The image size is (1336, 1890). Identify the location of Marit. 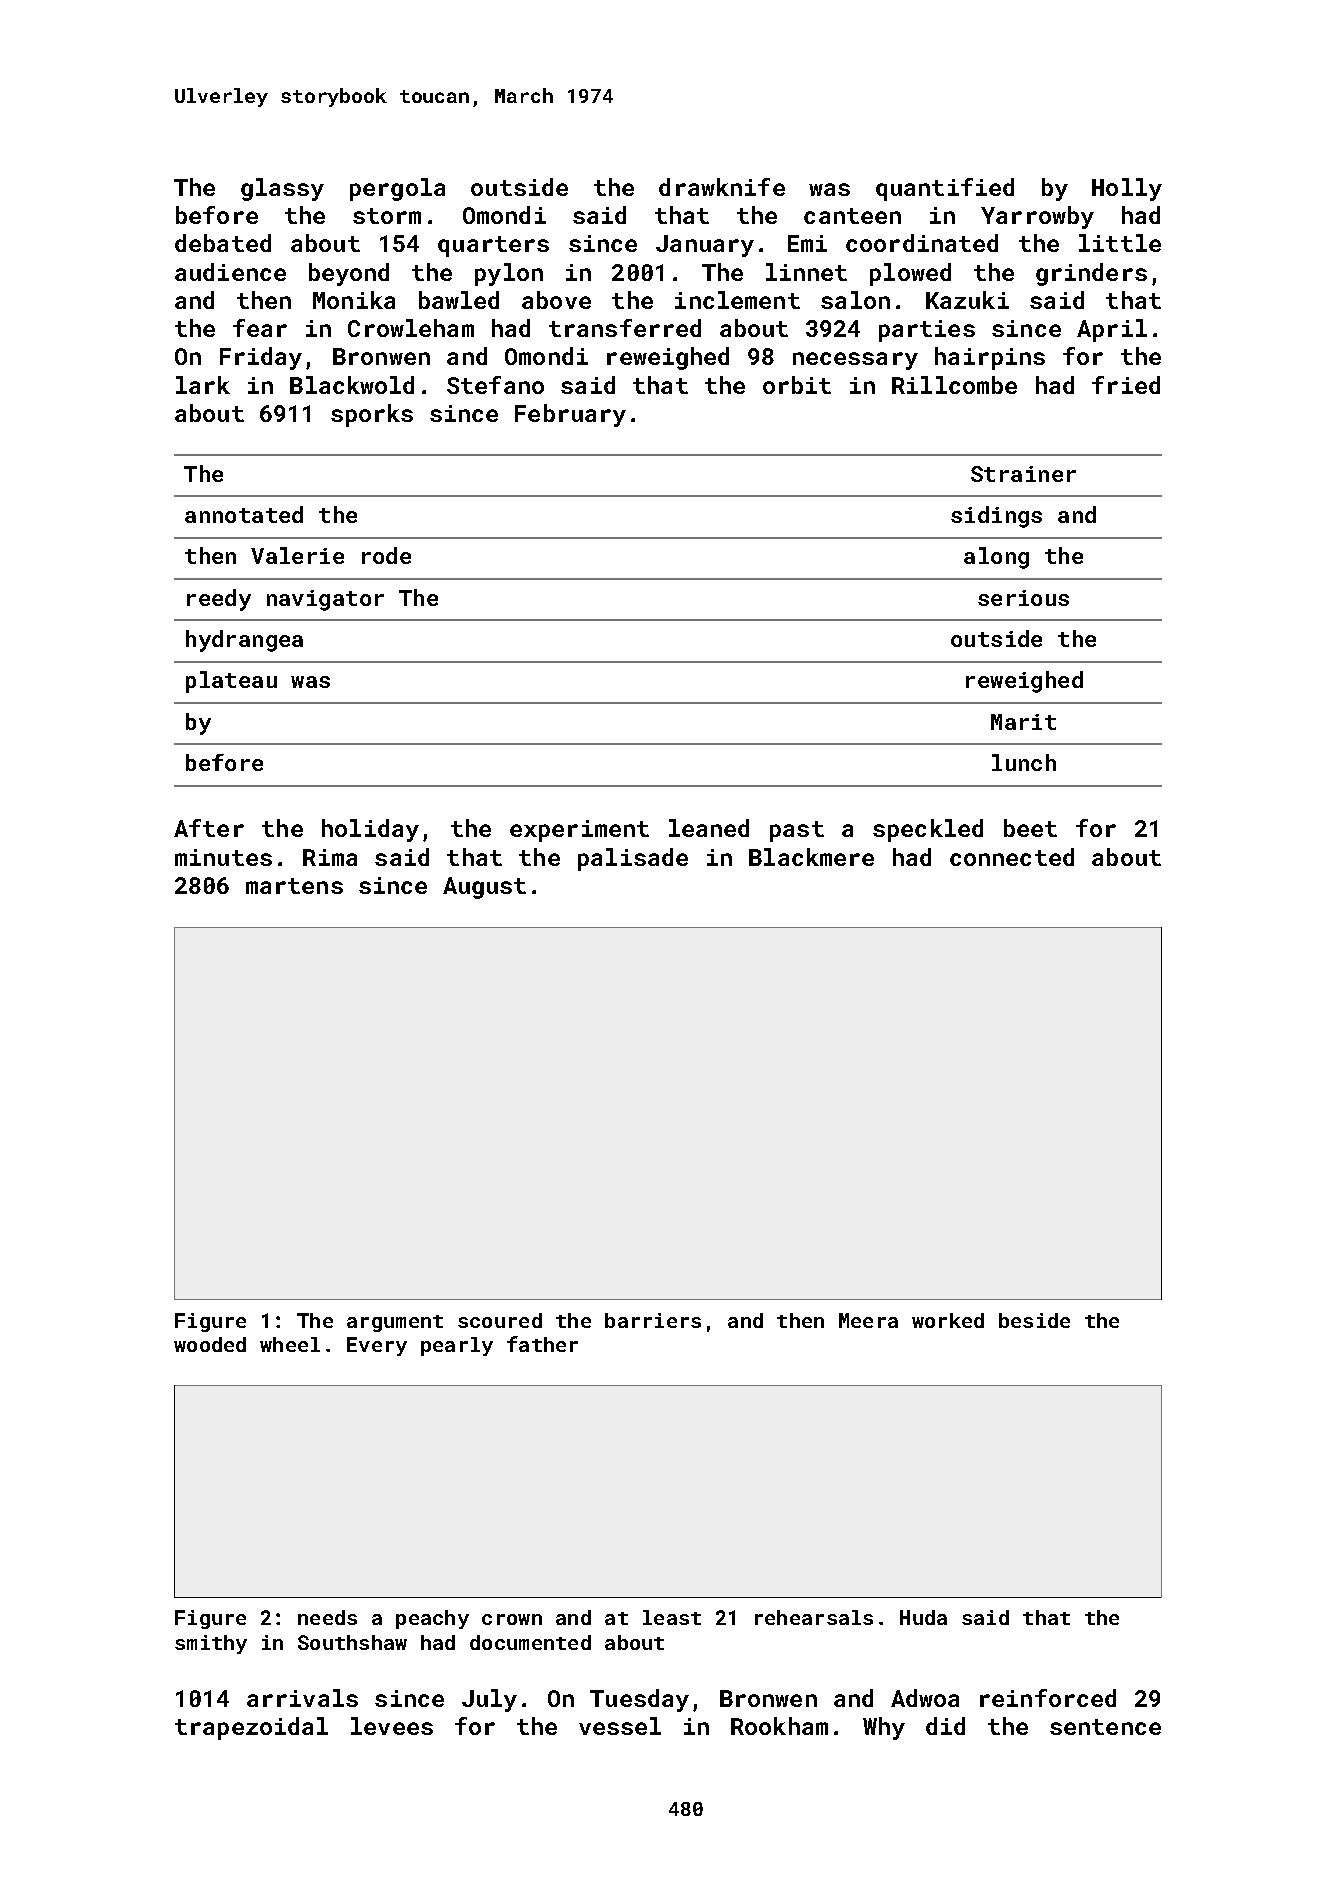
(1023, 722).
